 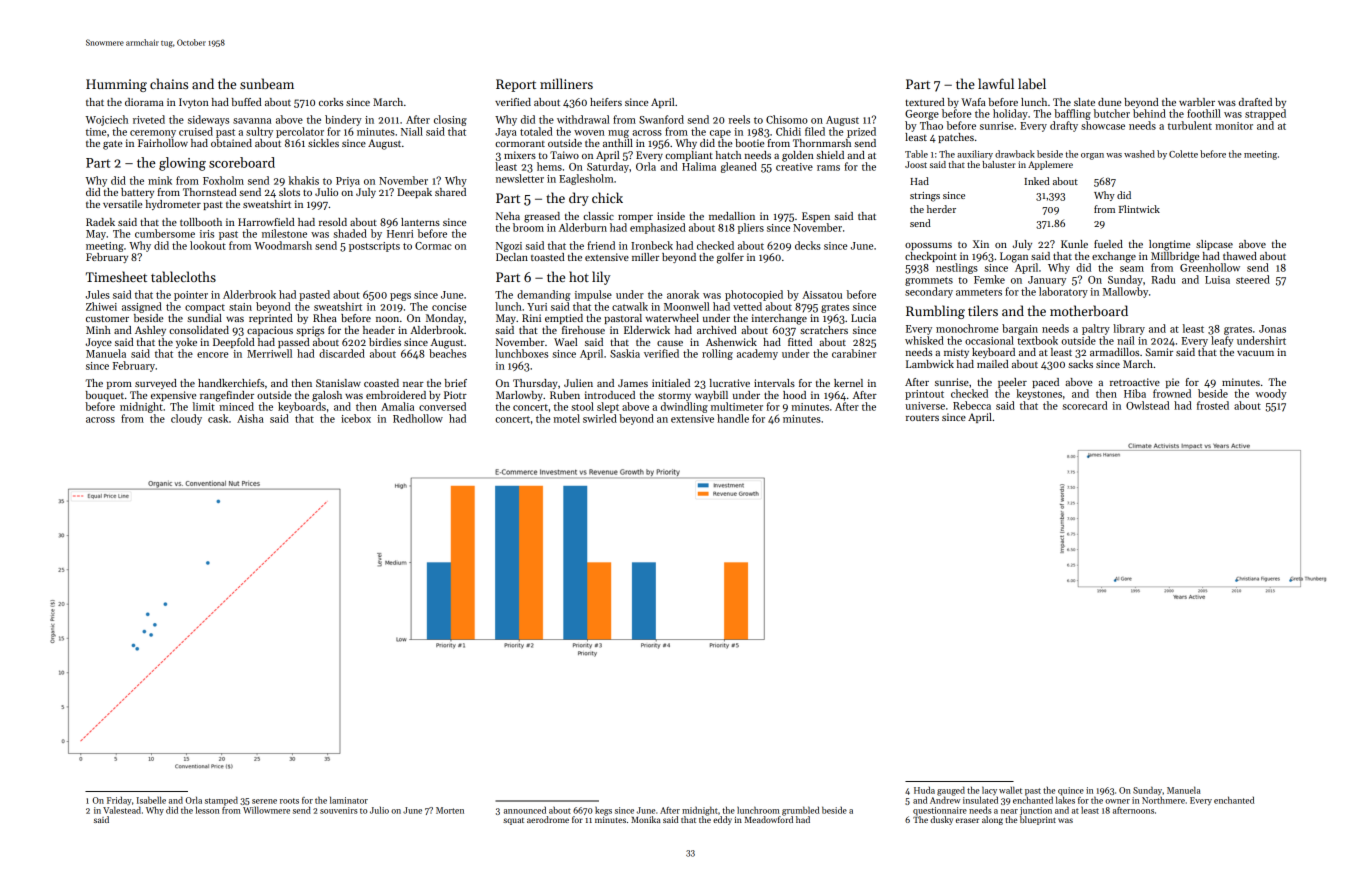 What do you see at coordinates (267, 83) in the screenshot?
I see `sunbeam` at bounding box center [267, 83].
